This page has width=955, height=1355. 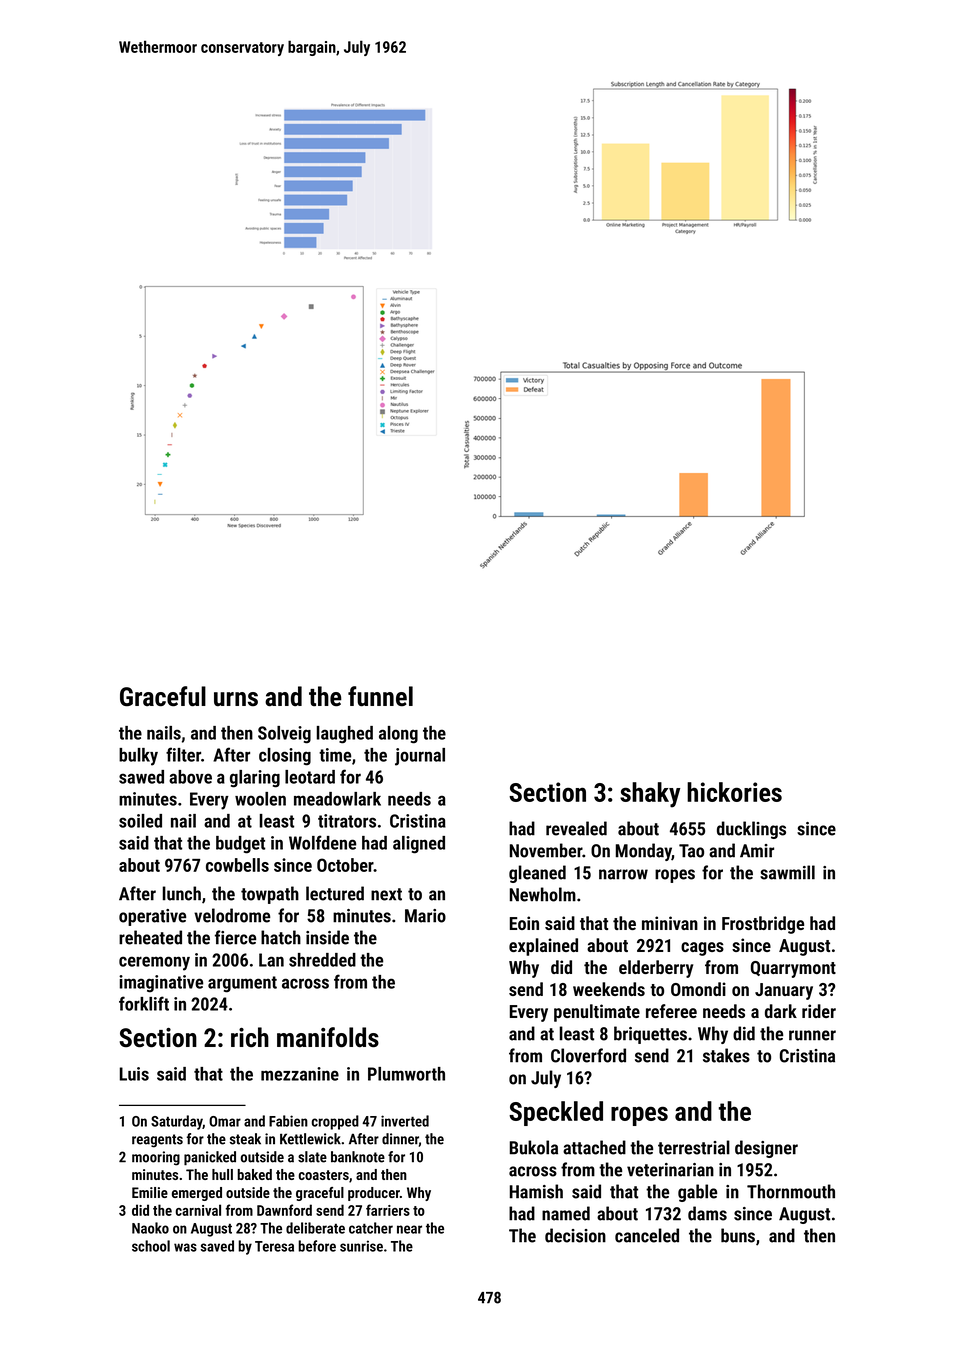 I want to click on hickories, so click(x=734, y=792).
